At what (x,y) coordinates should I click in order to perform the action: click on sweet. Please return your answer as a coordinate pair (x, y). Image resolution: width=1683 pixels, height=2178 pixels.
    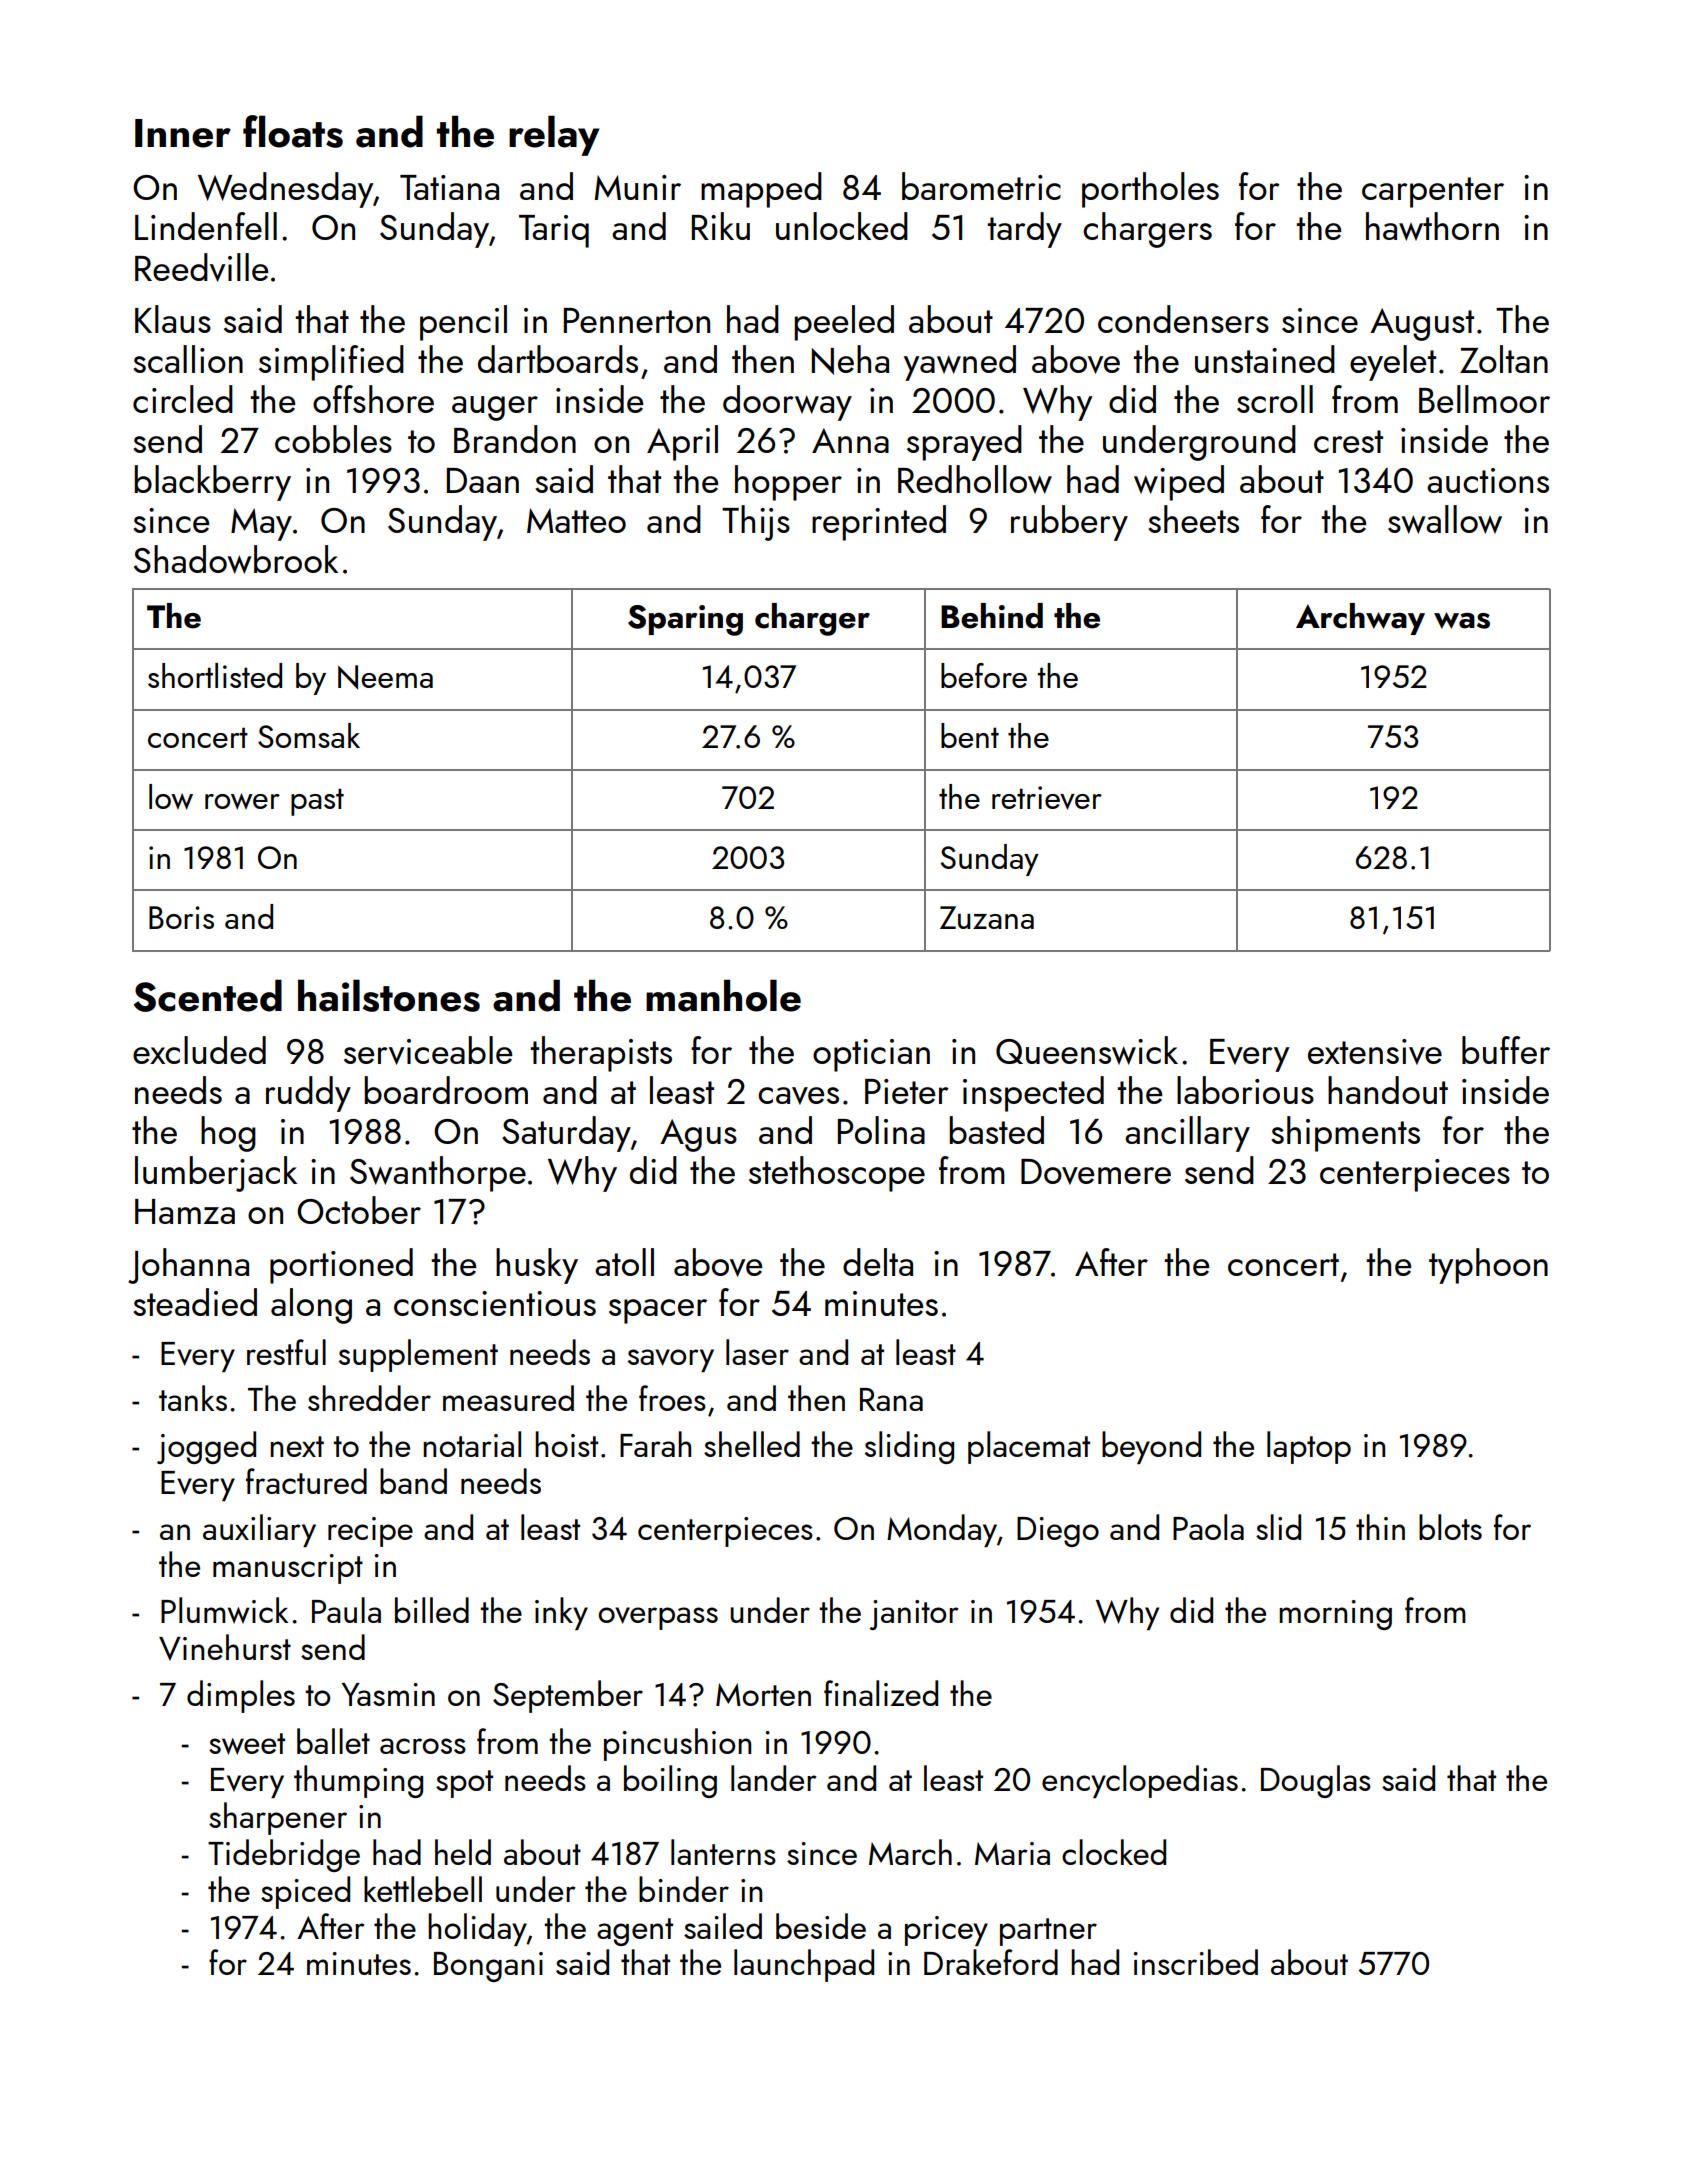
    Looking at the image, I should click on (247, 1744).
